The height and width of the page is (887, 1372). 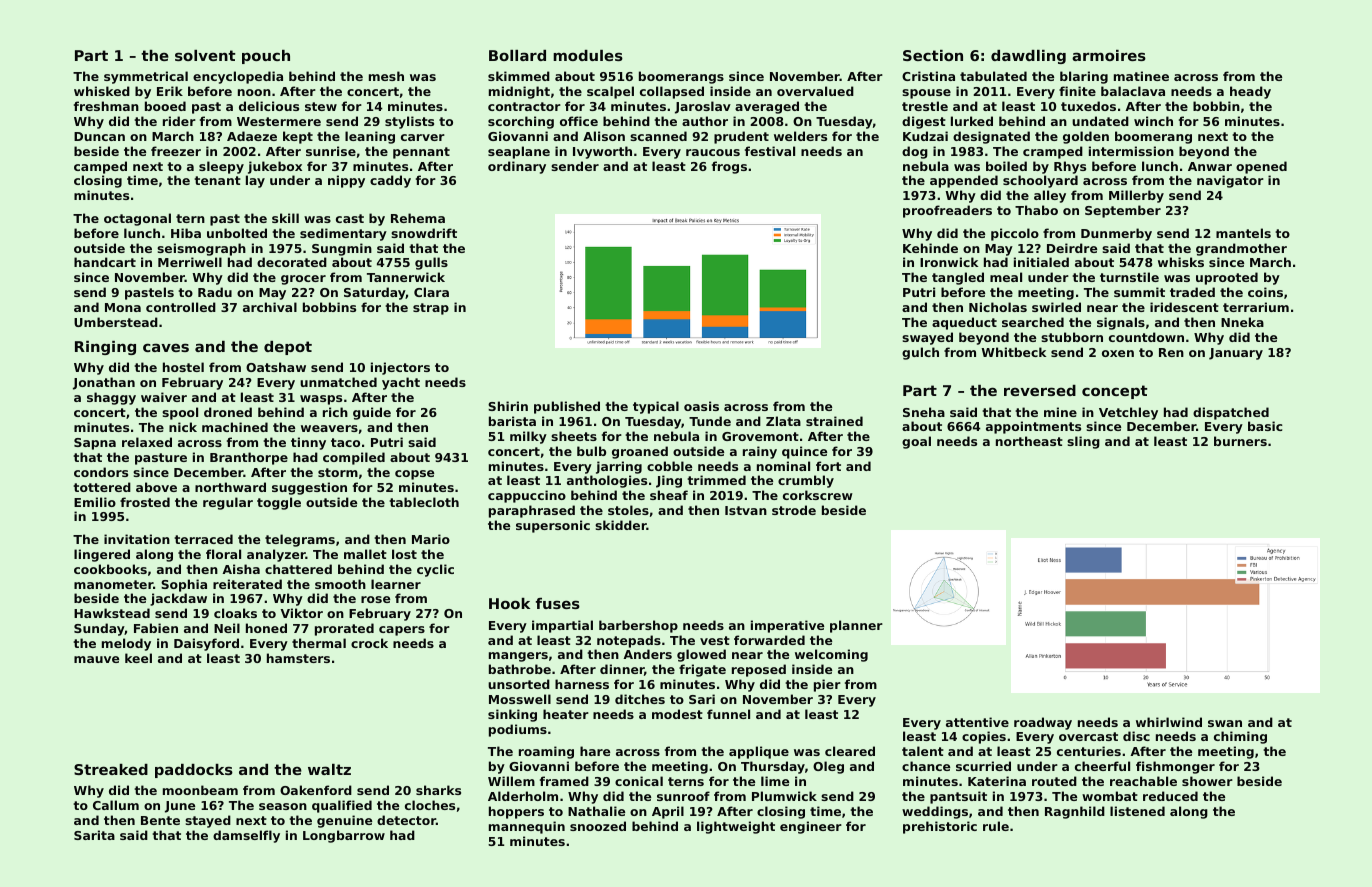 What do you see at coordinates (629, 641) in the page?
I see `notepads` at bounding box center [629, 641].
